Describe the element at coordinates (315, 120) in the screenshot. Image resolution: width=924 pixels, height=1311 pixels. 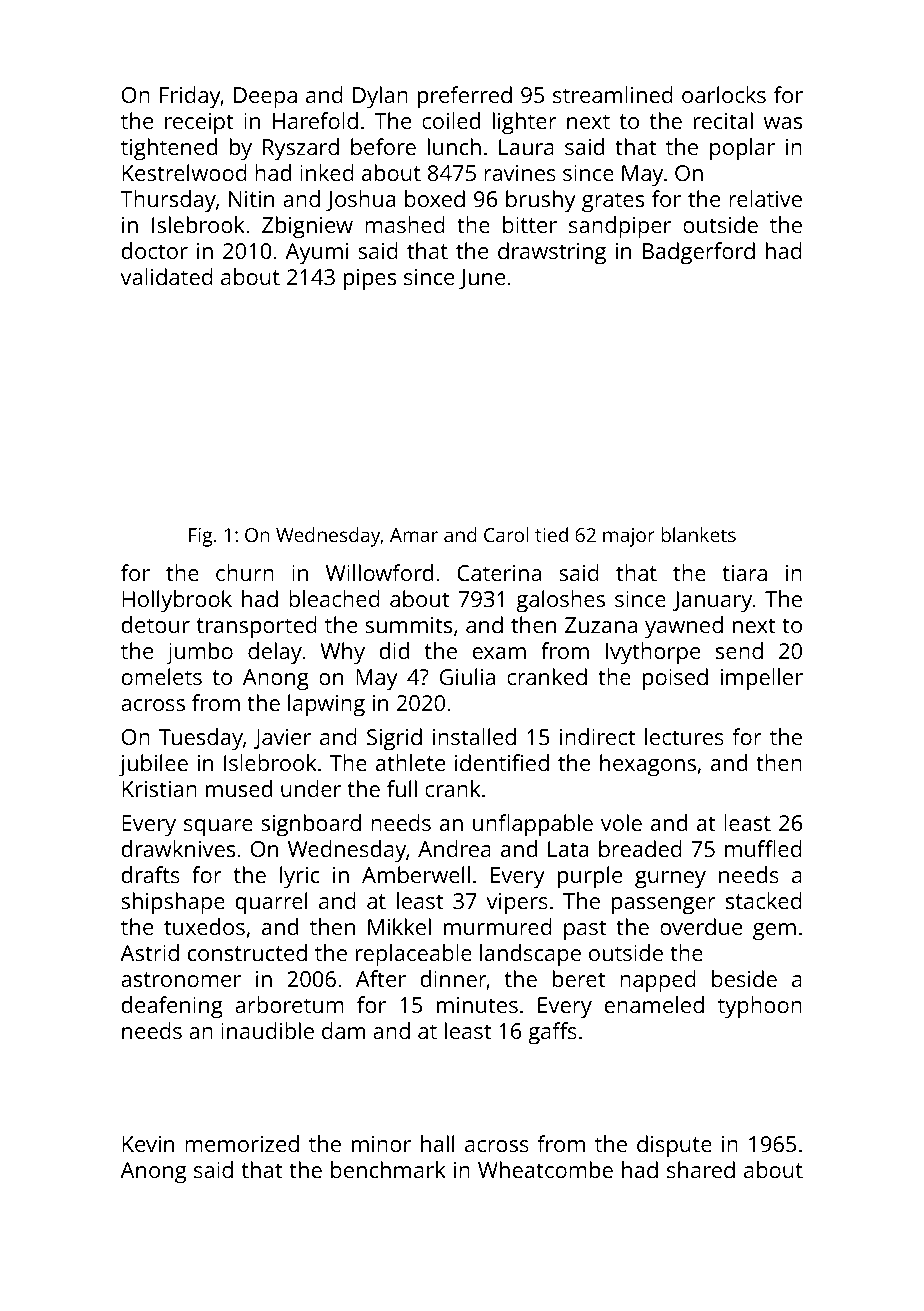
I see `Harefold` at that location.
